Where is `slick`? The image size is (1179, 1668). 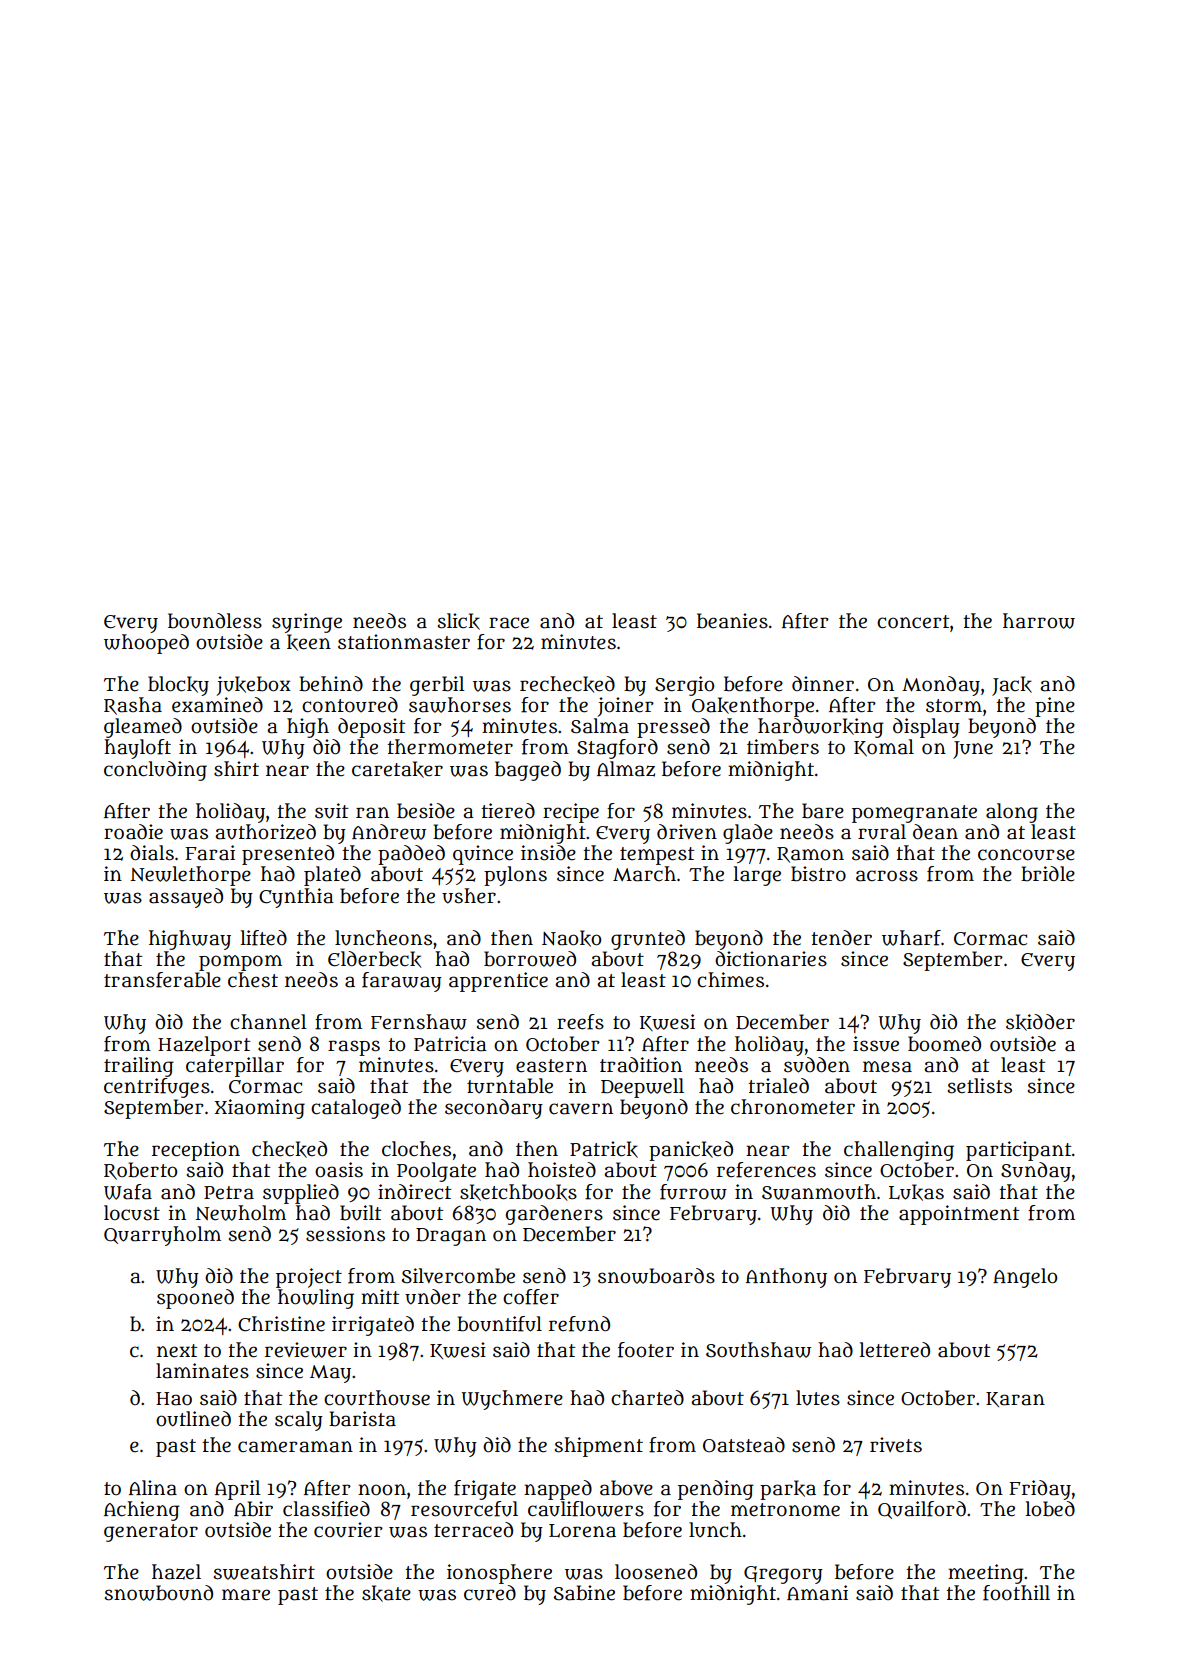
slick is located at coordinates (459, 621).
